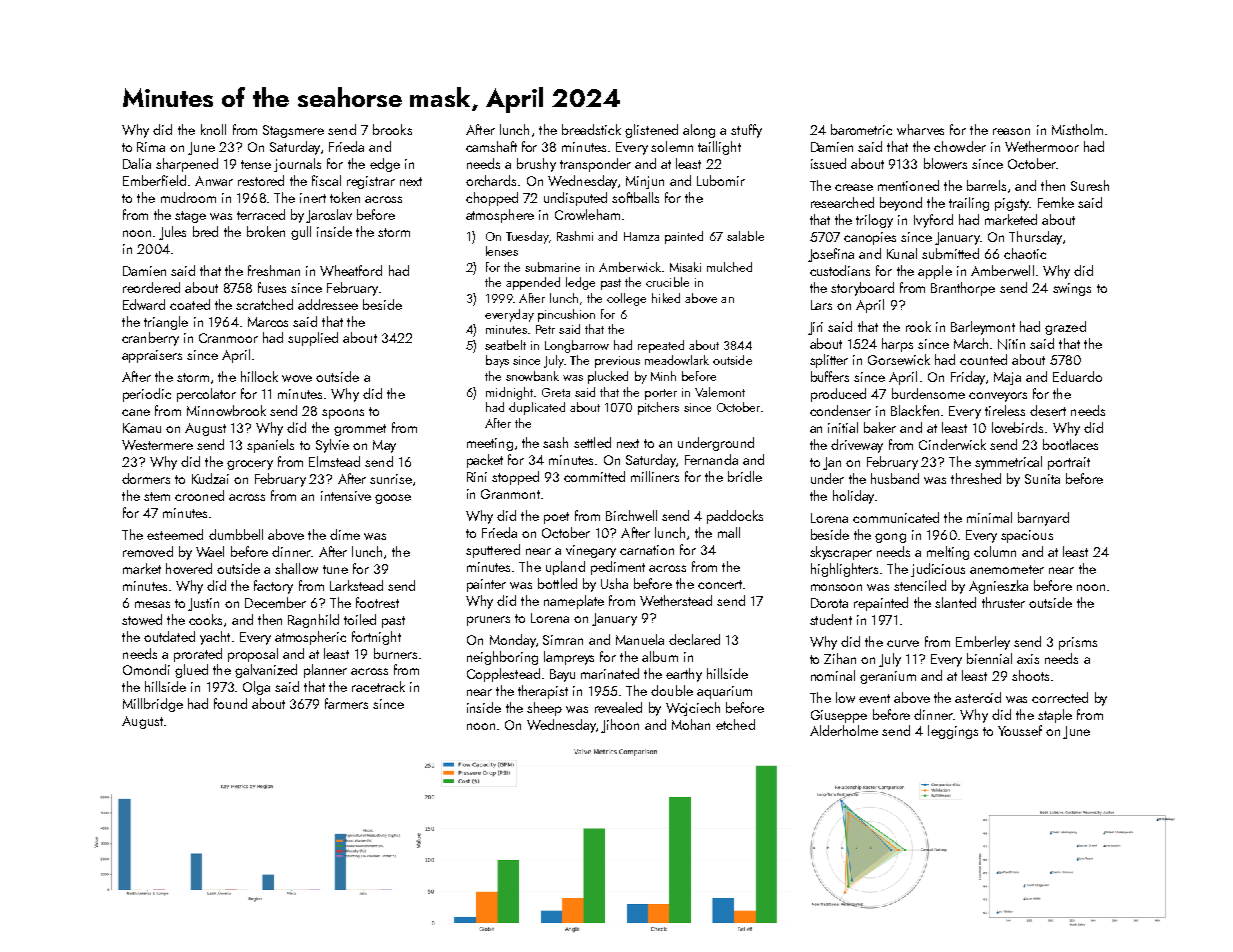 This screenshot has height=952, width=1233. I want to click on scratched, so click(264, 304).
